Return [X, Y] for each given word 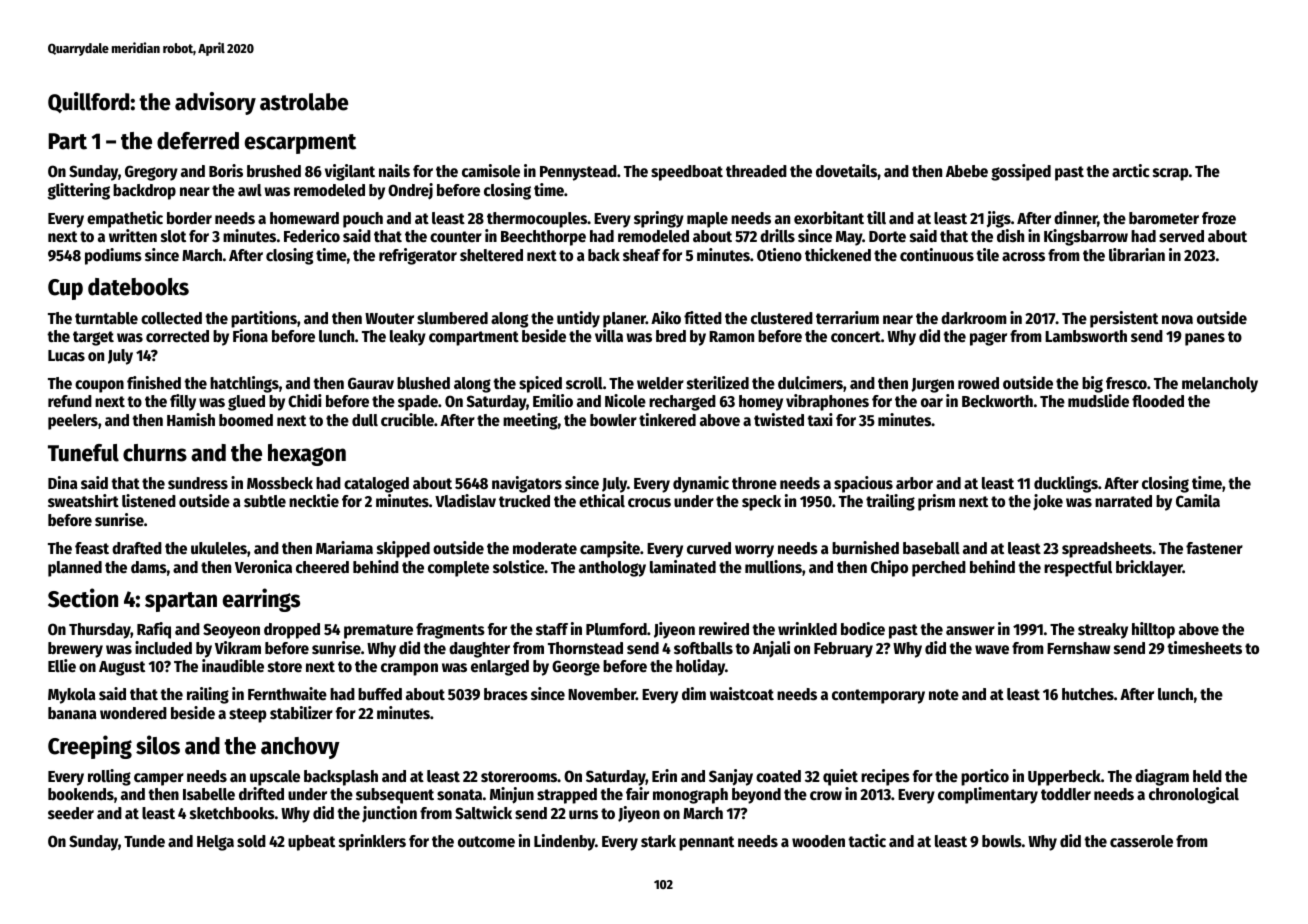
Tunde [144, 841]
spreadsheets [1107, 550]
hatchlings [244, 384]
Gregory [151, 173]
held [1207, 776]
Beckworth [997, 401]
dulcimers [810, 383]
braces [506, 694]
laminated [683, 567]
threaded [756, 171]
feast [92, 548]
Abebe [967, 171]
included [163, 648]
